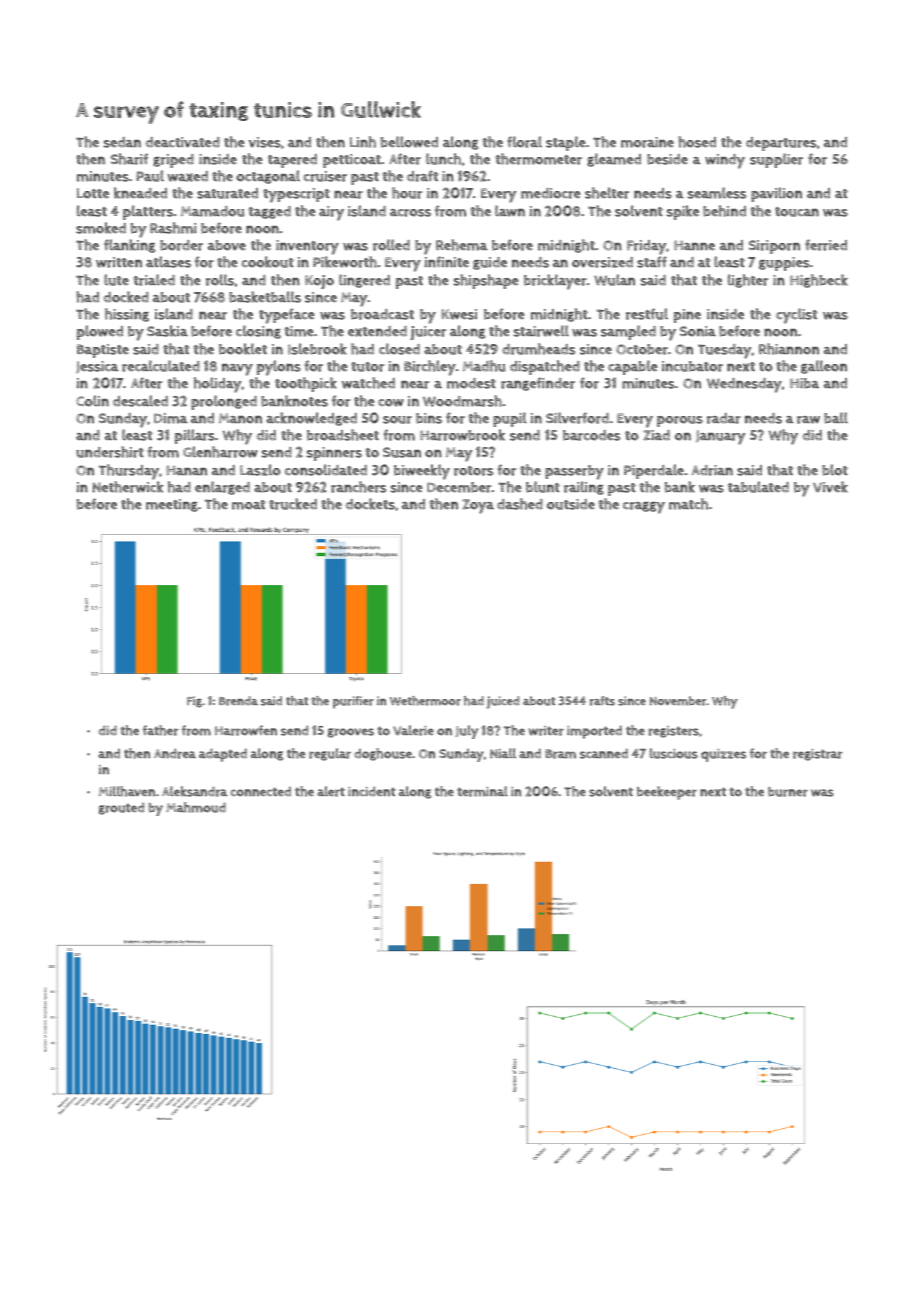 This screenshot has height=1308, width=924. Describe the element at coordinates (591, 435) in the screenshot. I see `barcodes` at that location.
